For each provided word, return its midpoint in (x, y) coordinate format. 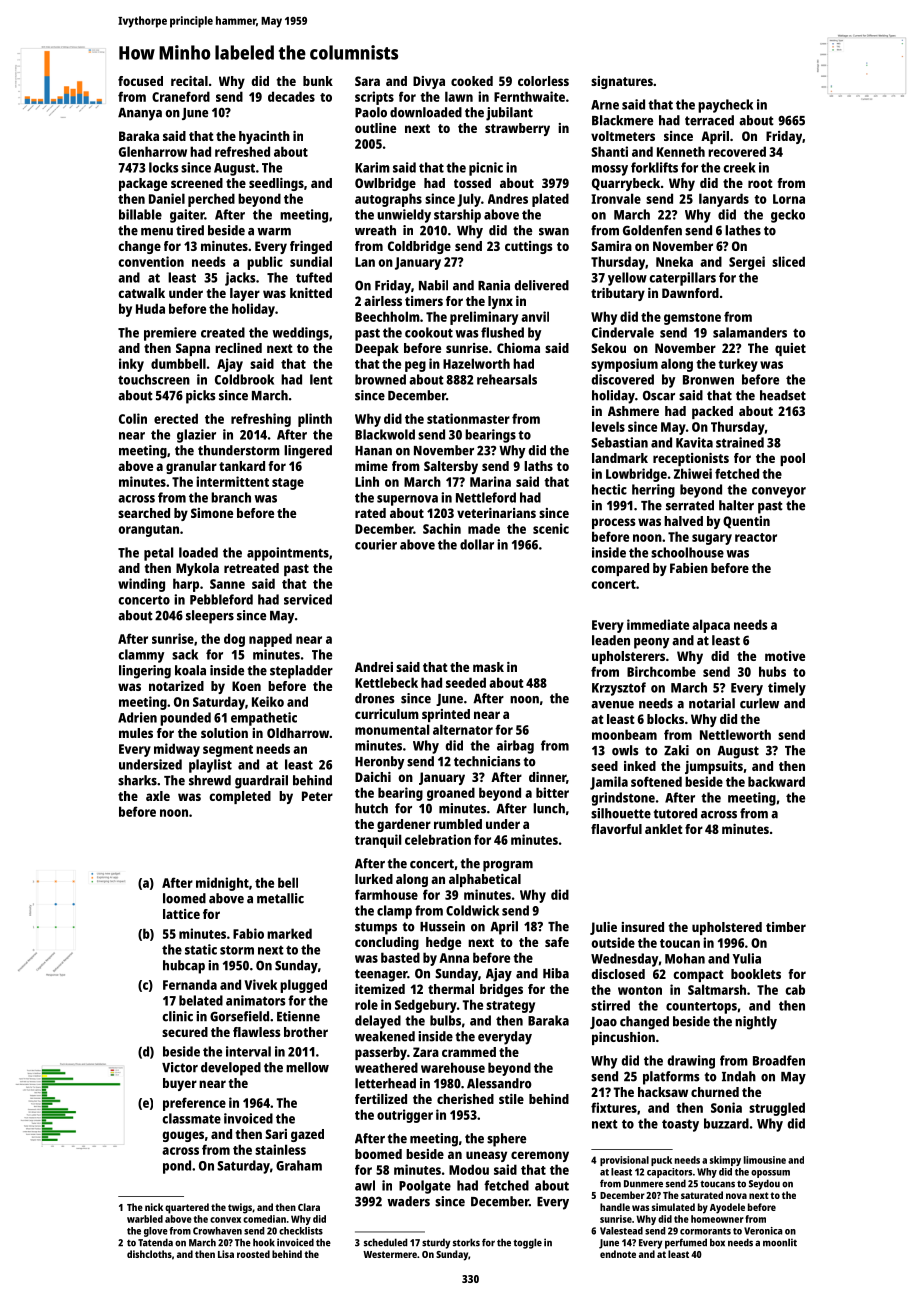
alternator (463, 729)
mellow (307, 1067)
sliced (788, 261)
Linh (367, 481)
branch (231, 497)
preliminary (484, 318)
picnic (486, 169)
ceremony (540, 1156)
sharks (137, 780)
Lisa (226, 1254)
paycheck (725, 106)
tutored (675, 813)
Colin (133, 418)
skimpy (725, 1161)
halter (736, 505)
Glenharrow (153, 151)
